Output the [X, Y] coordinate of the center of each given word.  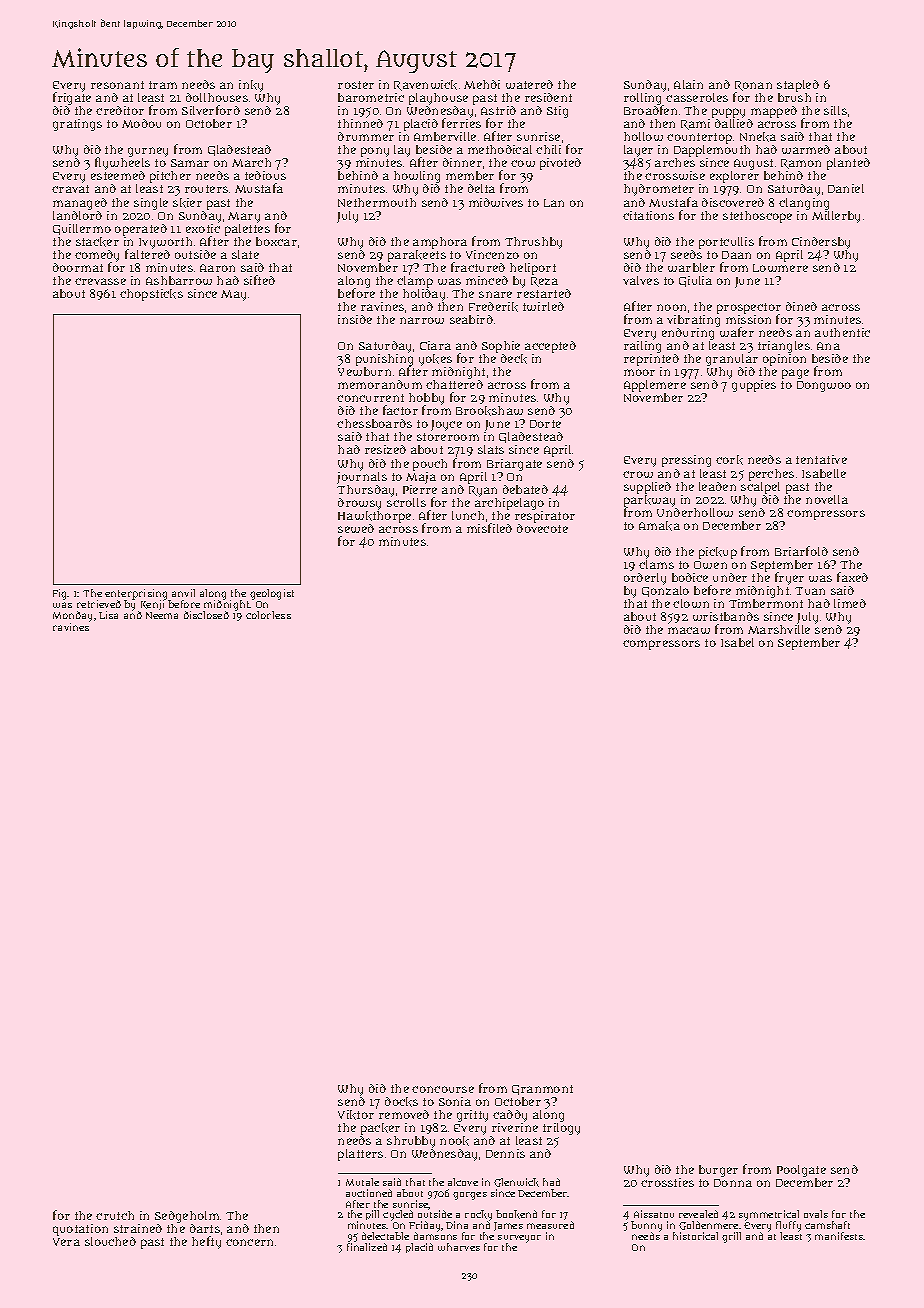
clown [691, 603]
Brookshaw [489, 411]
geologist [272, 594]
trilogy [561, 1129]
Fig [60, 594]
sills [835, 110]
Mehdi [482, 84]
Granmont [542, 1090]
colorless [268, 615]
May [233, 295]
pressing [686, 461]
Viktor [356, 1115]
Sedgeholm [187, 1217]
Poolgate [801, 1171]
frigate [72, 99]
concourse [443, 1089]
